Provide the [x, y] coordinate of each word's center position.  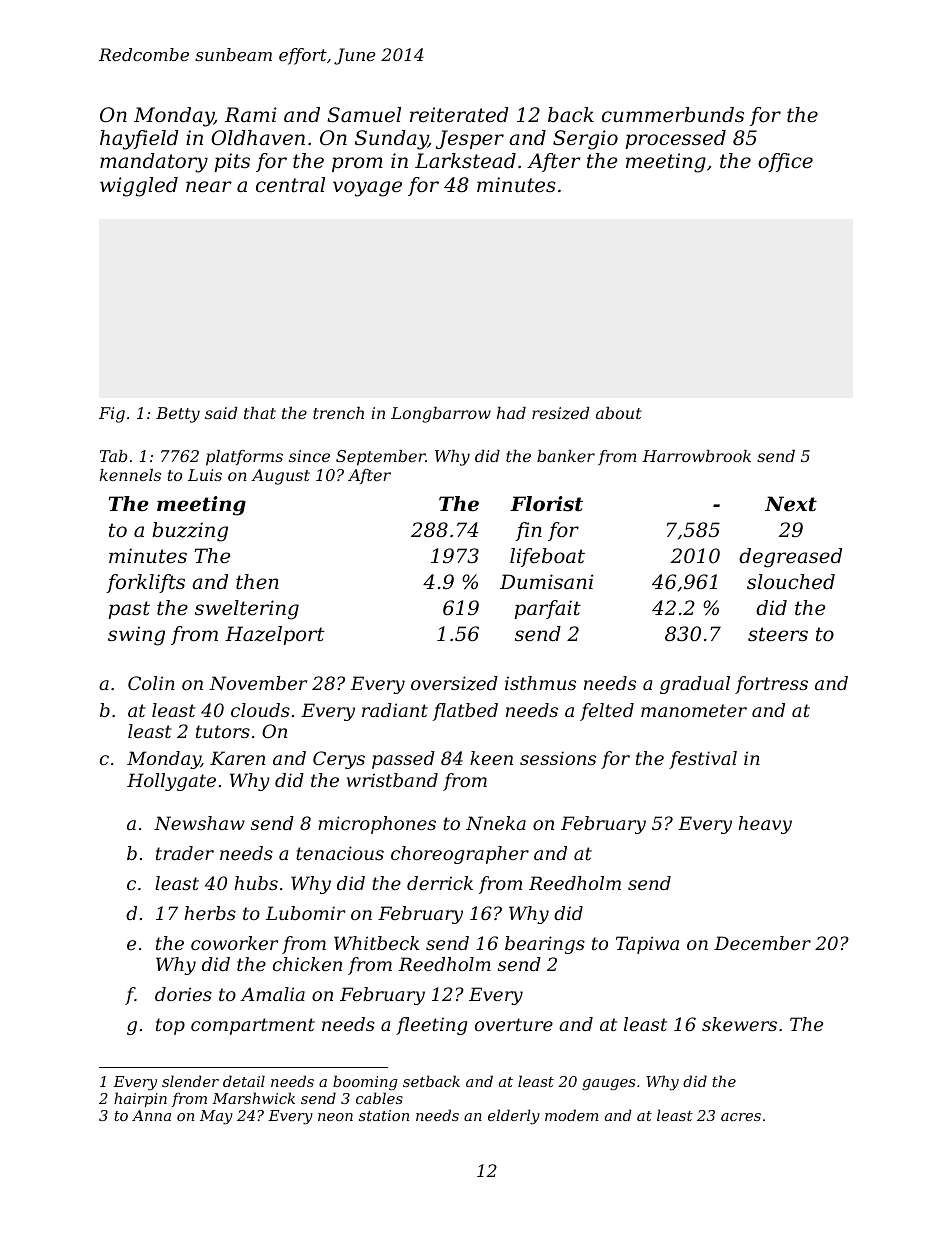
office [785, 162]
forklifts [145, 583]
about [619, 413]
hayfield [139, 140]
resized [561, 413]
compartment [253, 1026]
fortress [771, 685]
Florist [546, 504]
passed [403, 760]
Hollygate [171, 782]
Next [791, 504]
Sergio [585, 140]
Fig [112, 415]
